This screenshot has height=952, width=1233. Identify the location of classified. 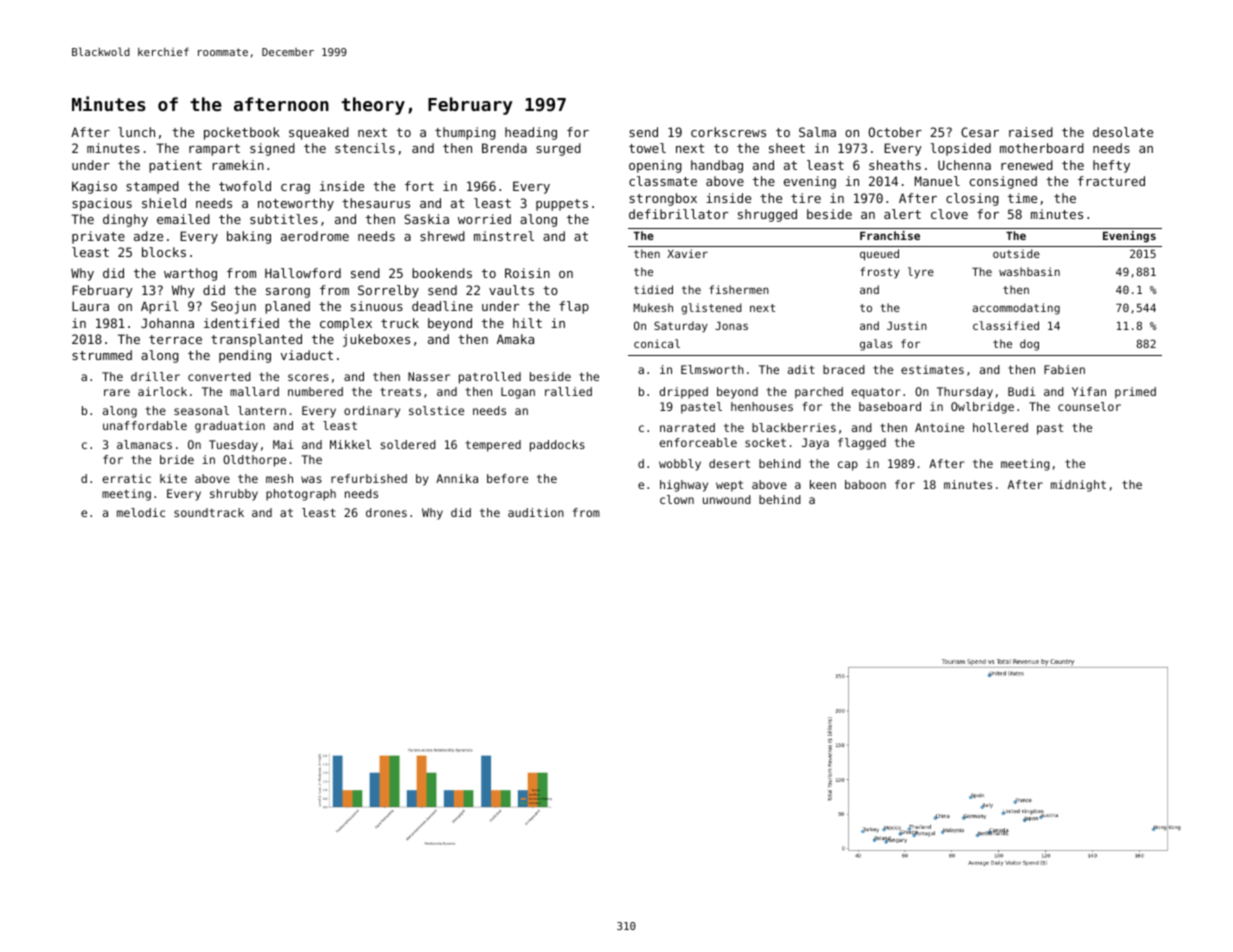
(1006, 325).
